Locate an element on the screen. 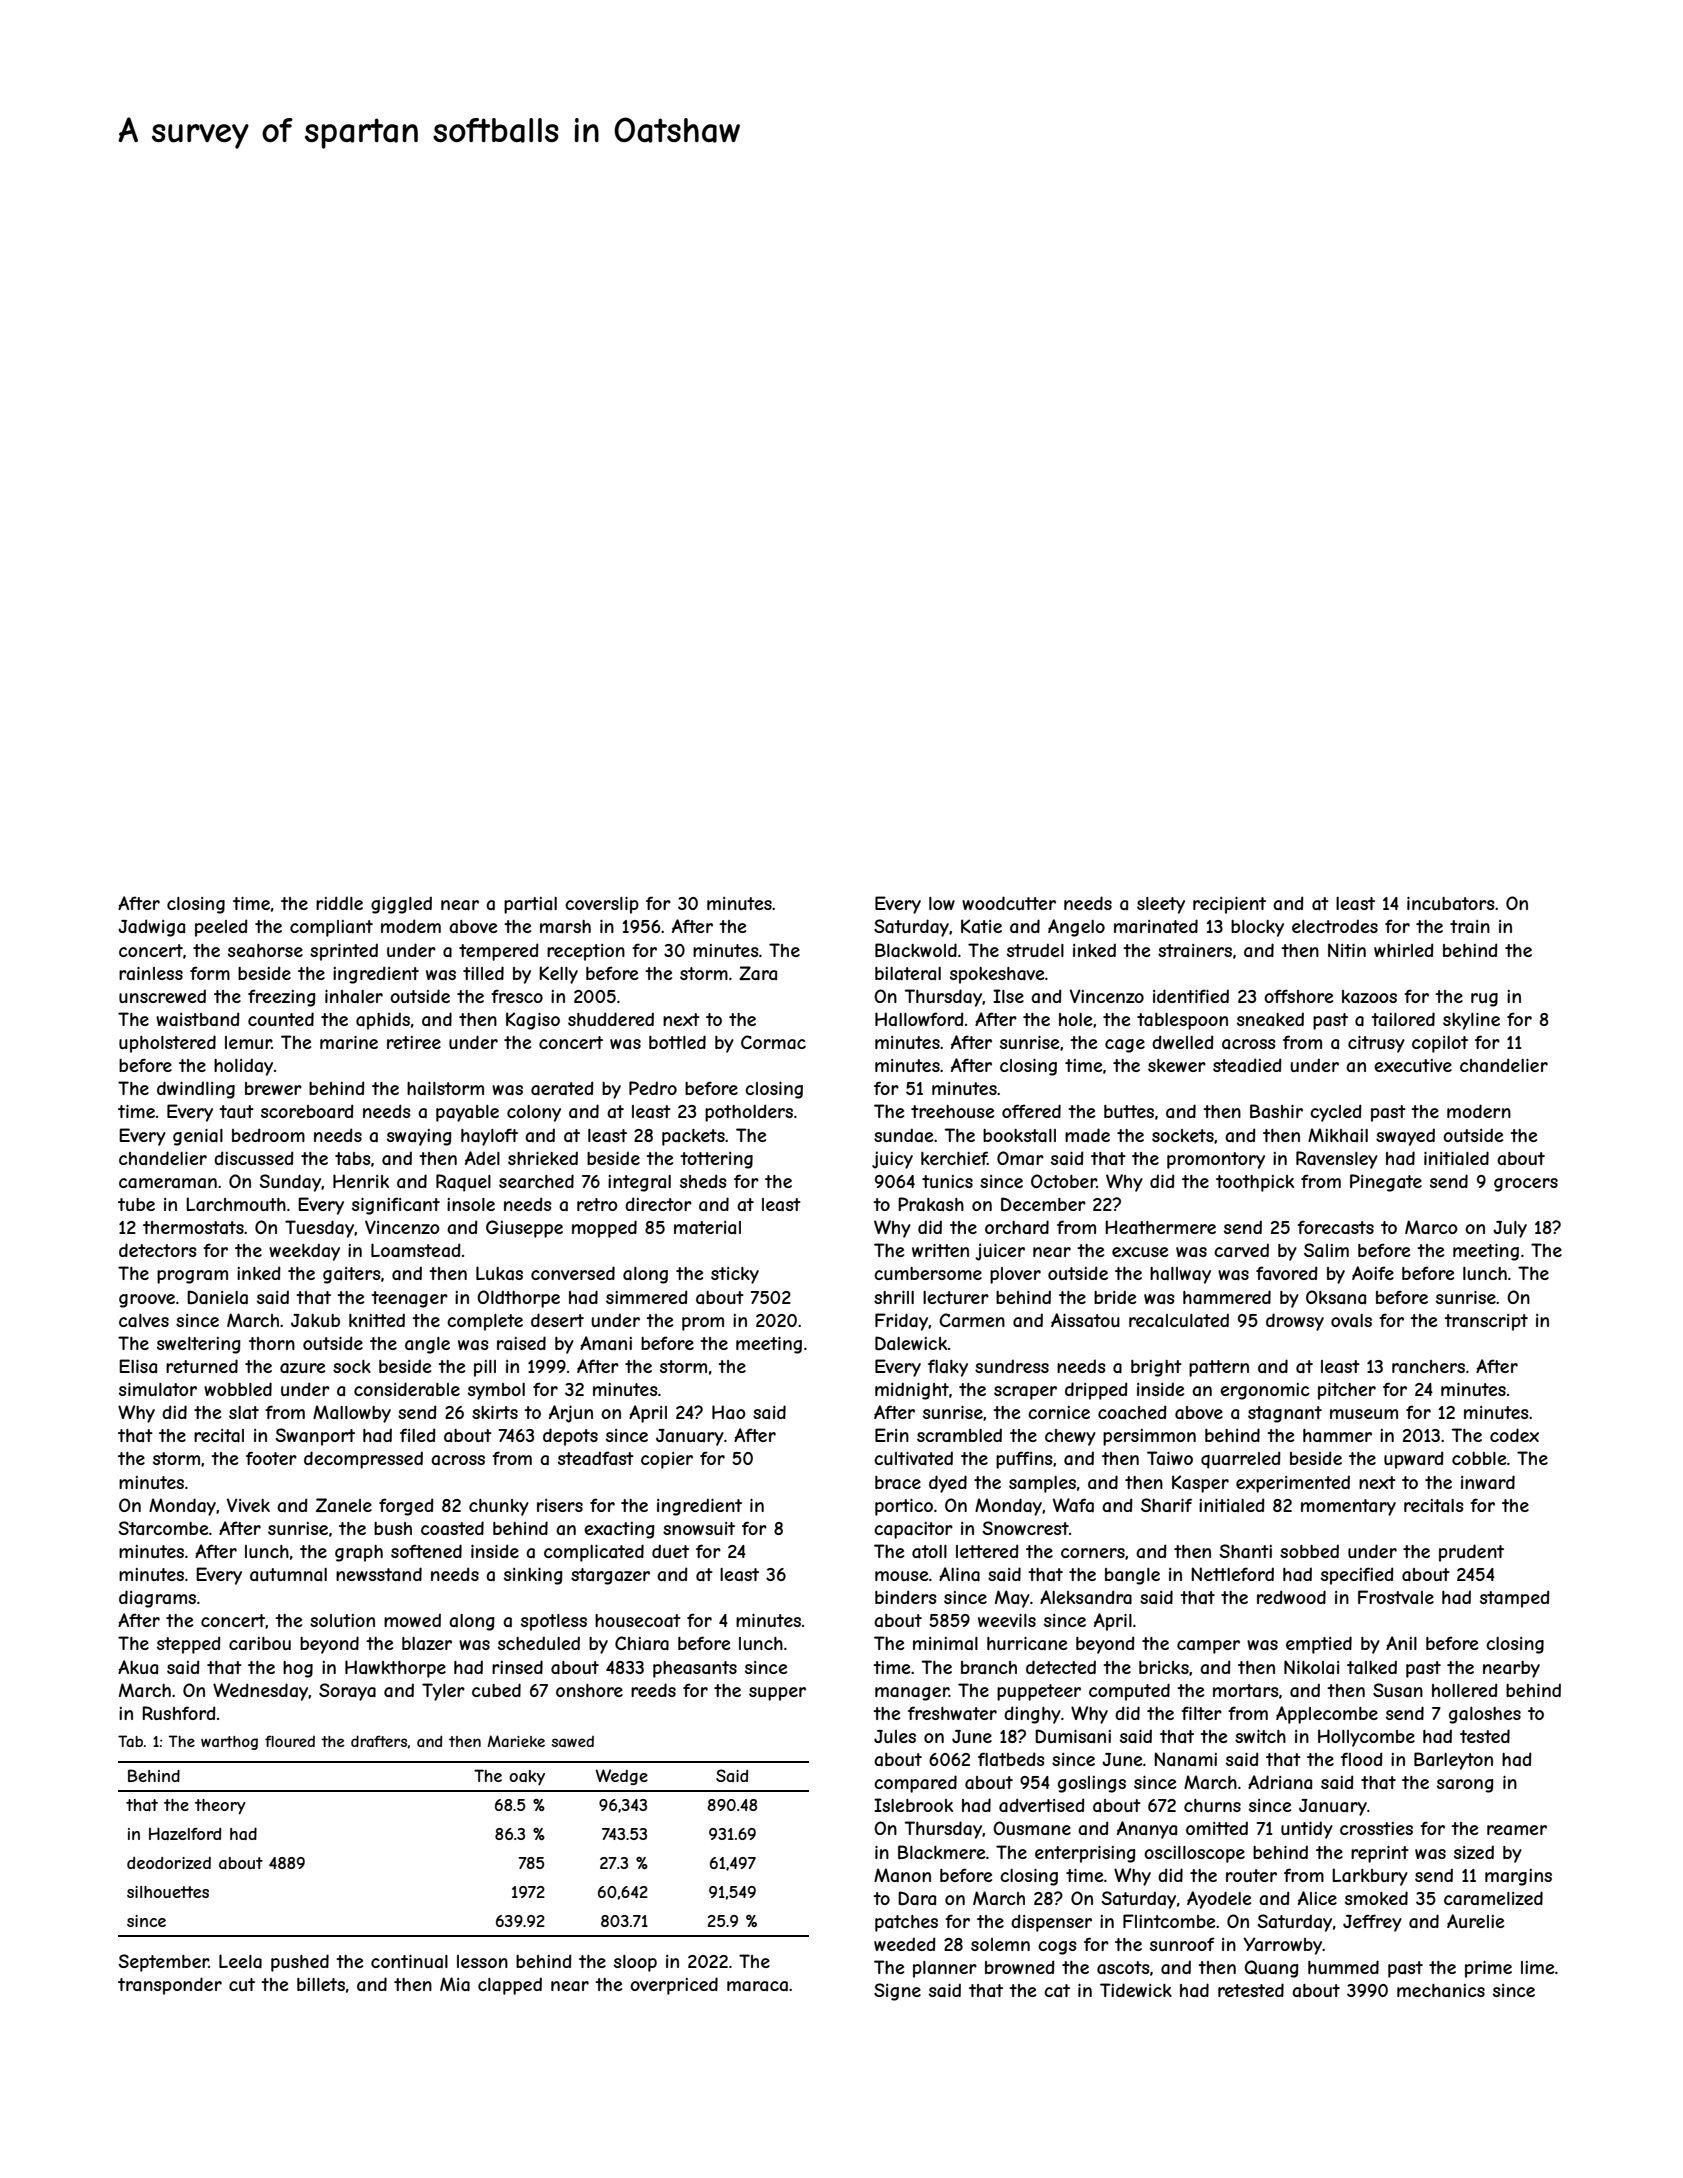 The height and width of the screenshot is (2178, 1683). floured is located at coordinates (290, 1741).
